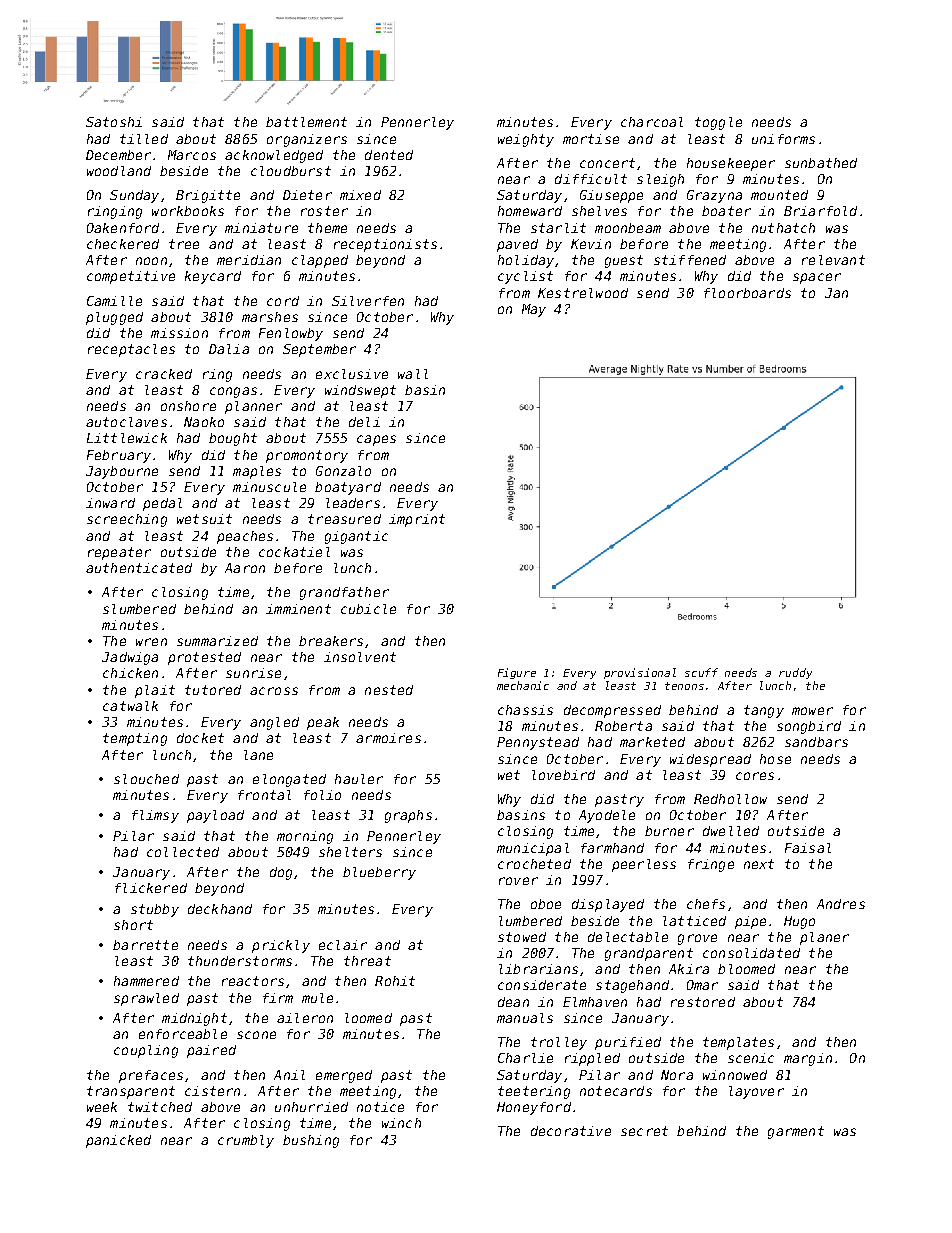 The height and width of the image is (1233, 952). I want to click on payload, so click(215, 816).
